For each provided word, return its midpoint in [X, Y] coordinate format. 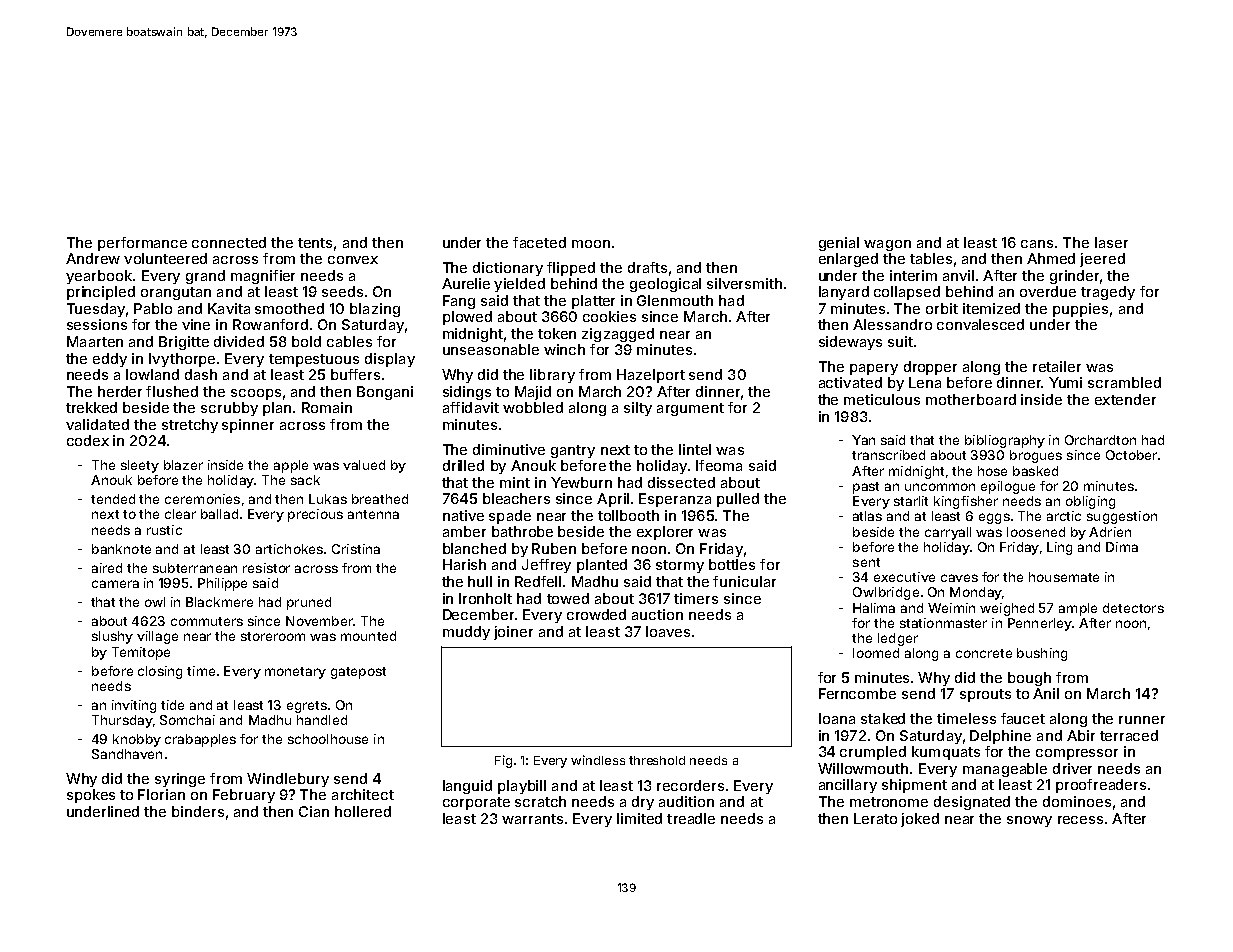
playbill [522, 787]
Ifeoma [719, 465]
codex [88, 440]
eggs [994, 518]
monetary [295, 673]
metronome [889, 802]
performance [142, 244]
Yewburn [581, 482]
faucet [1023, 718]
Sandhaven [127, 754]
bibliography [1005, 441]
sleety [140, 466]
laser [1111, 242]
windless [598, 760]
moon [591, 244]
